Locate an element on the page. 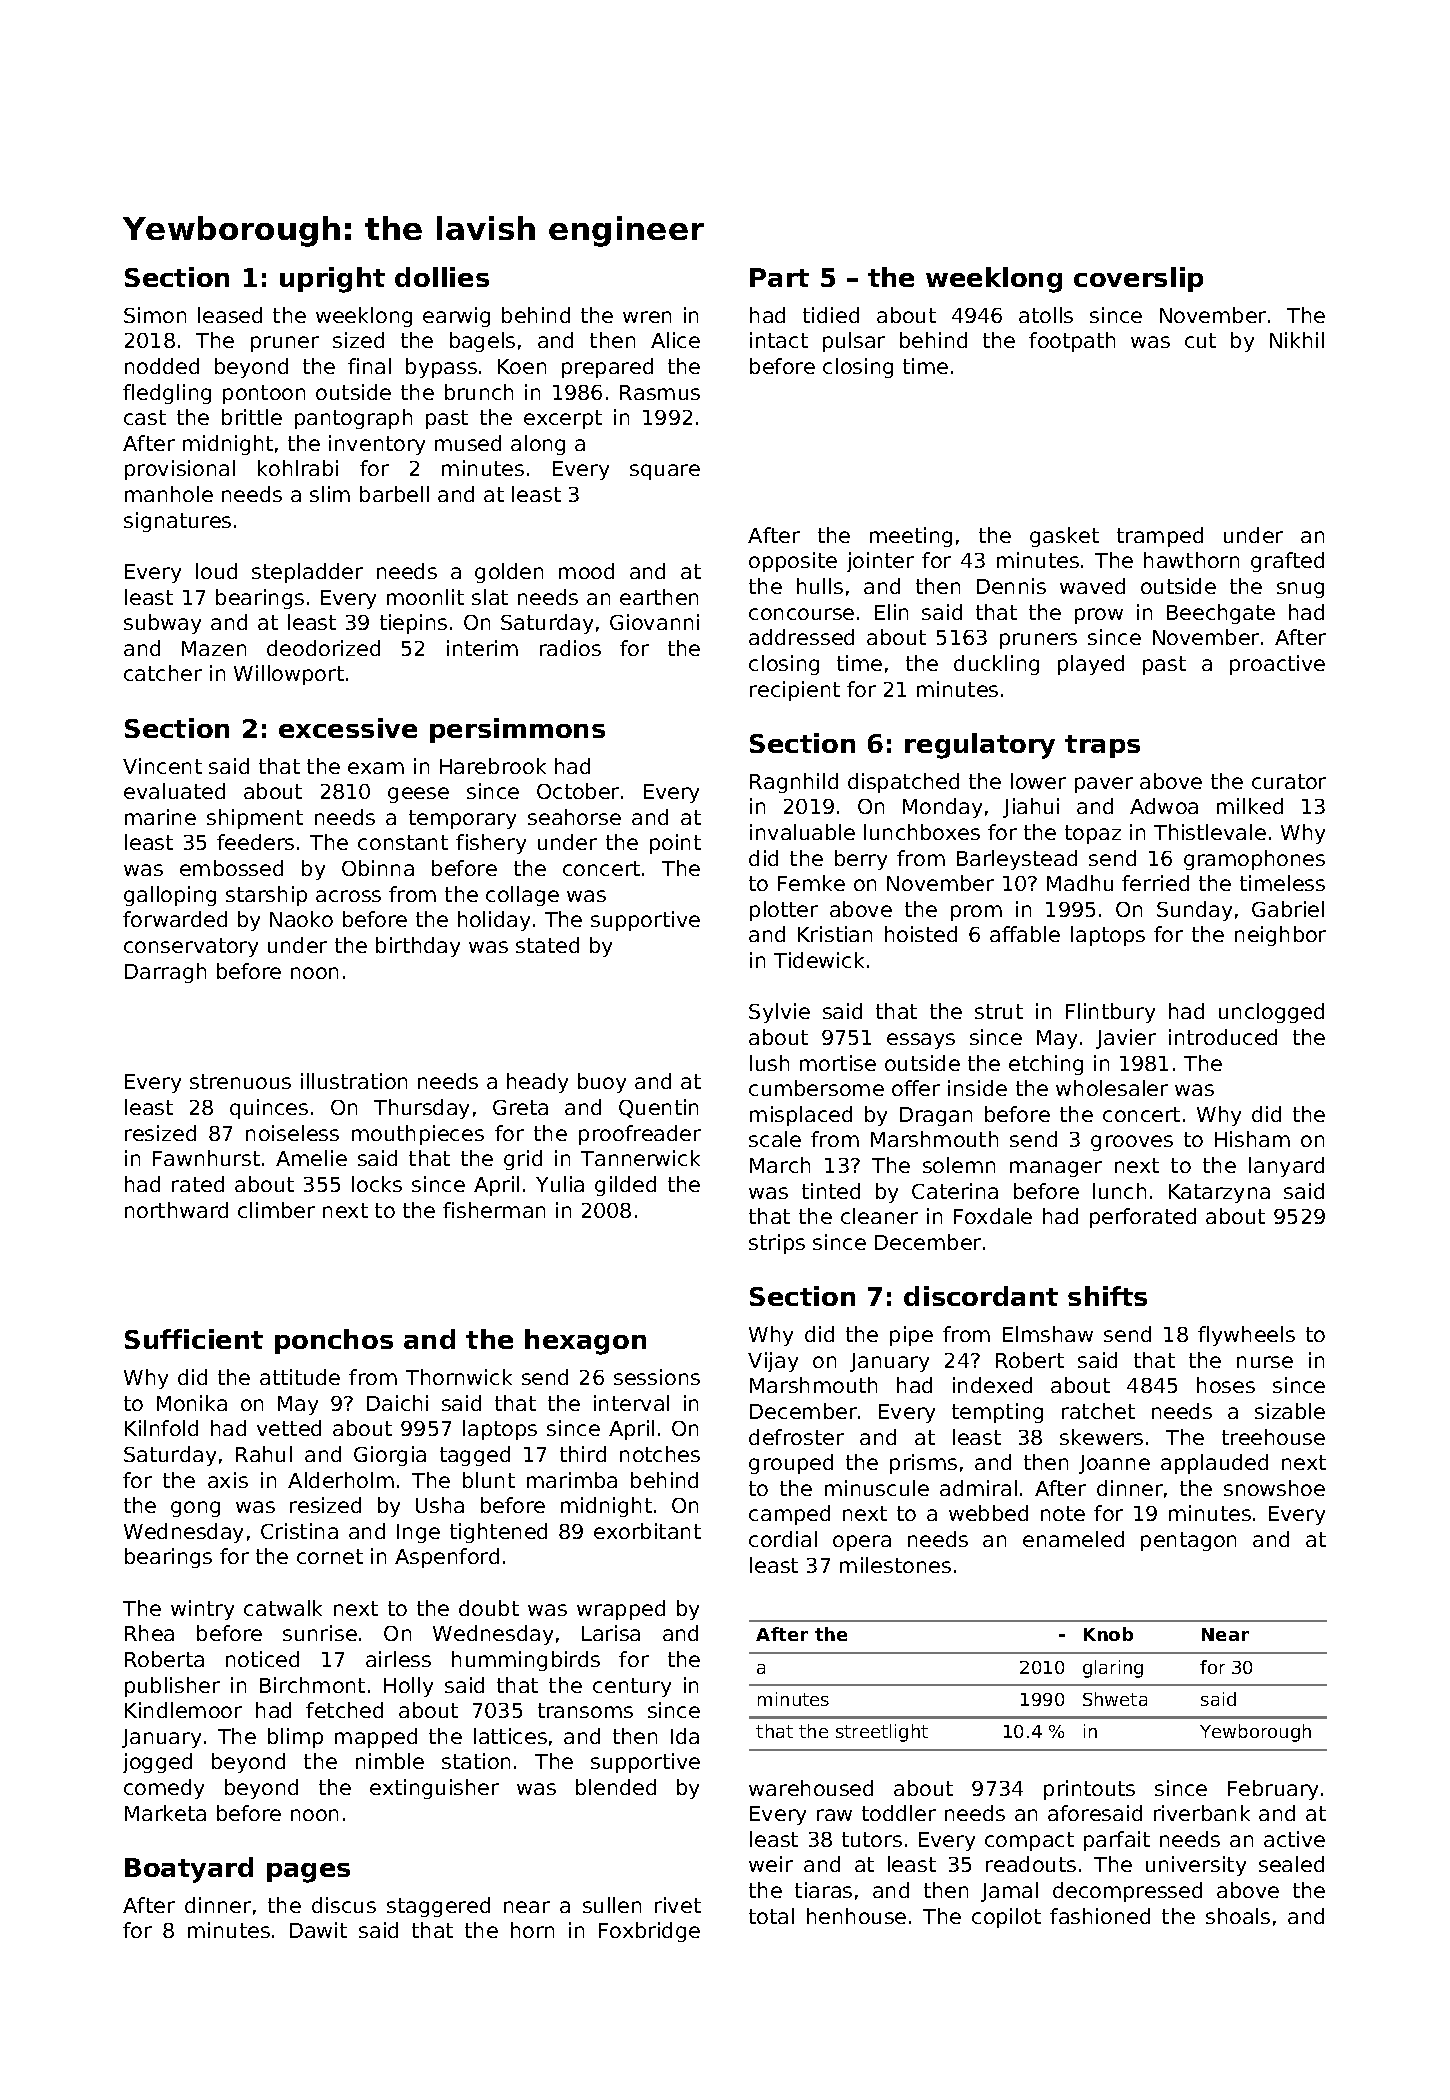 The width and height of the image is (1450, 2100). gramophones is located at coordinates (1254, 860).
